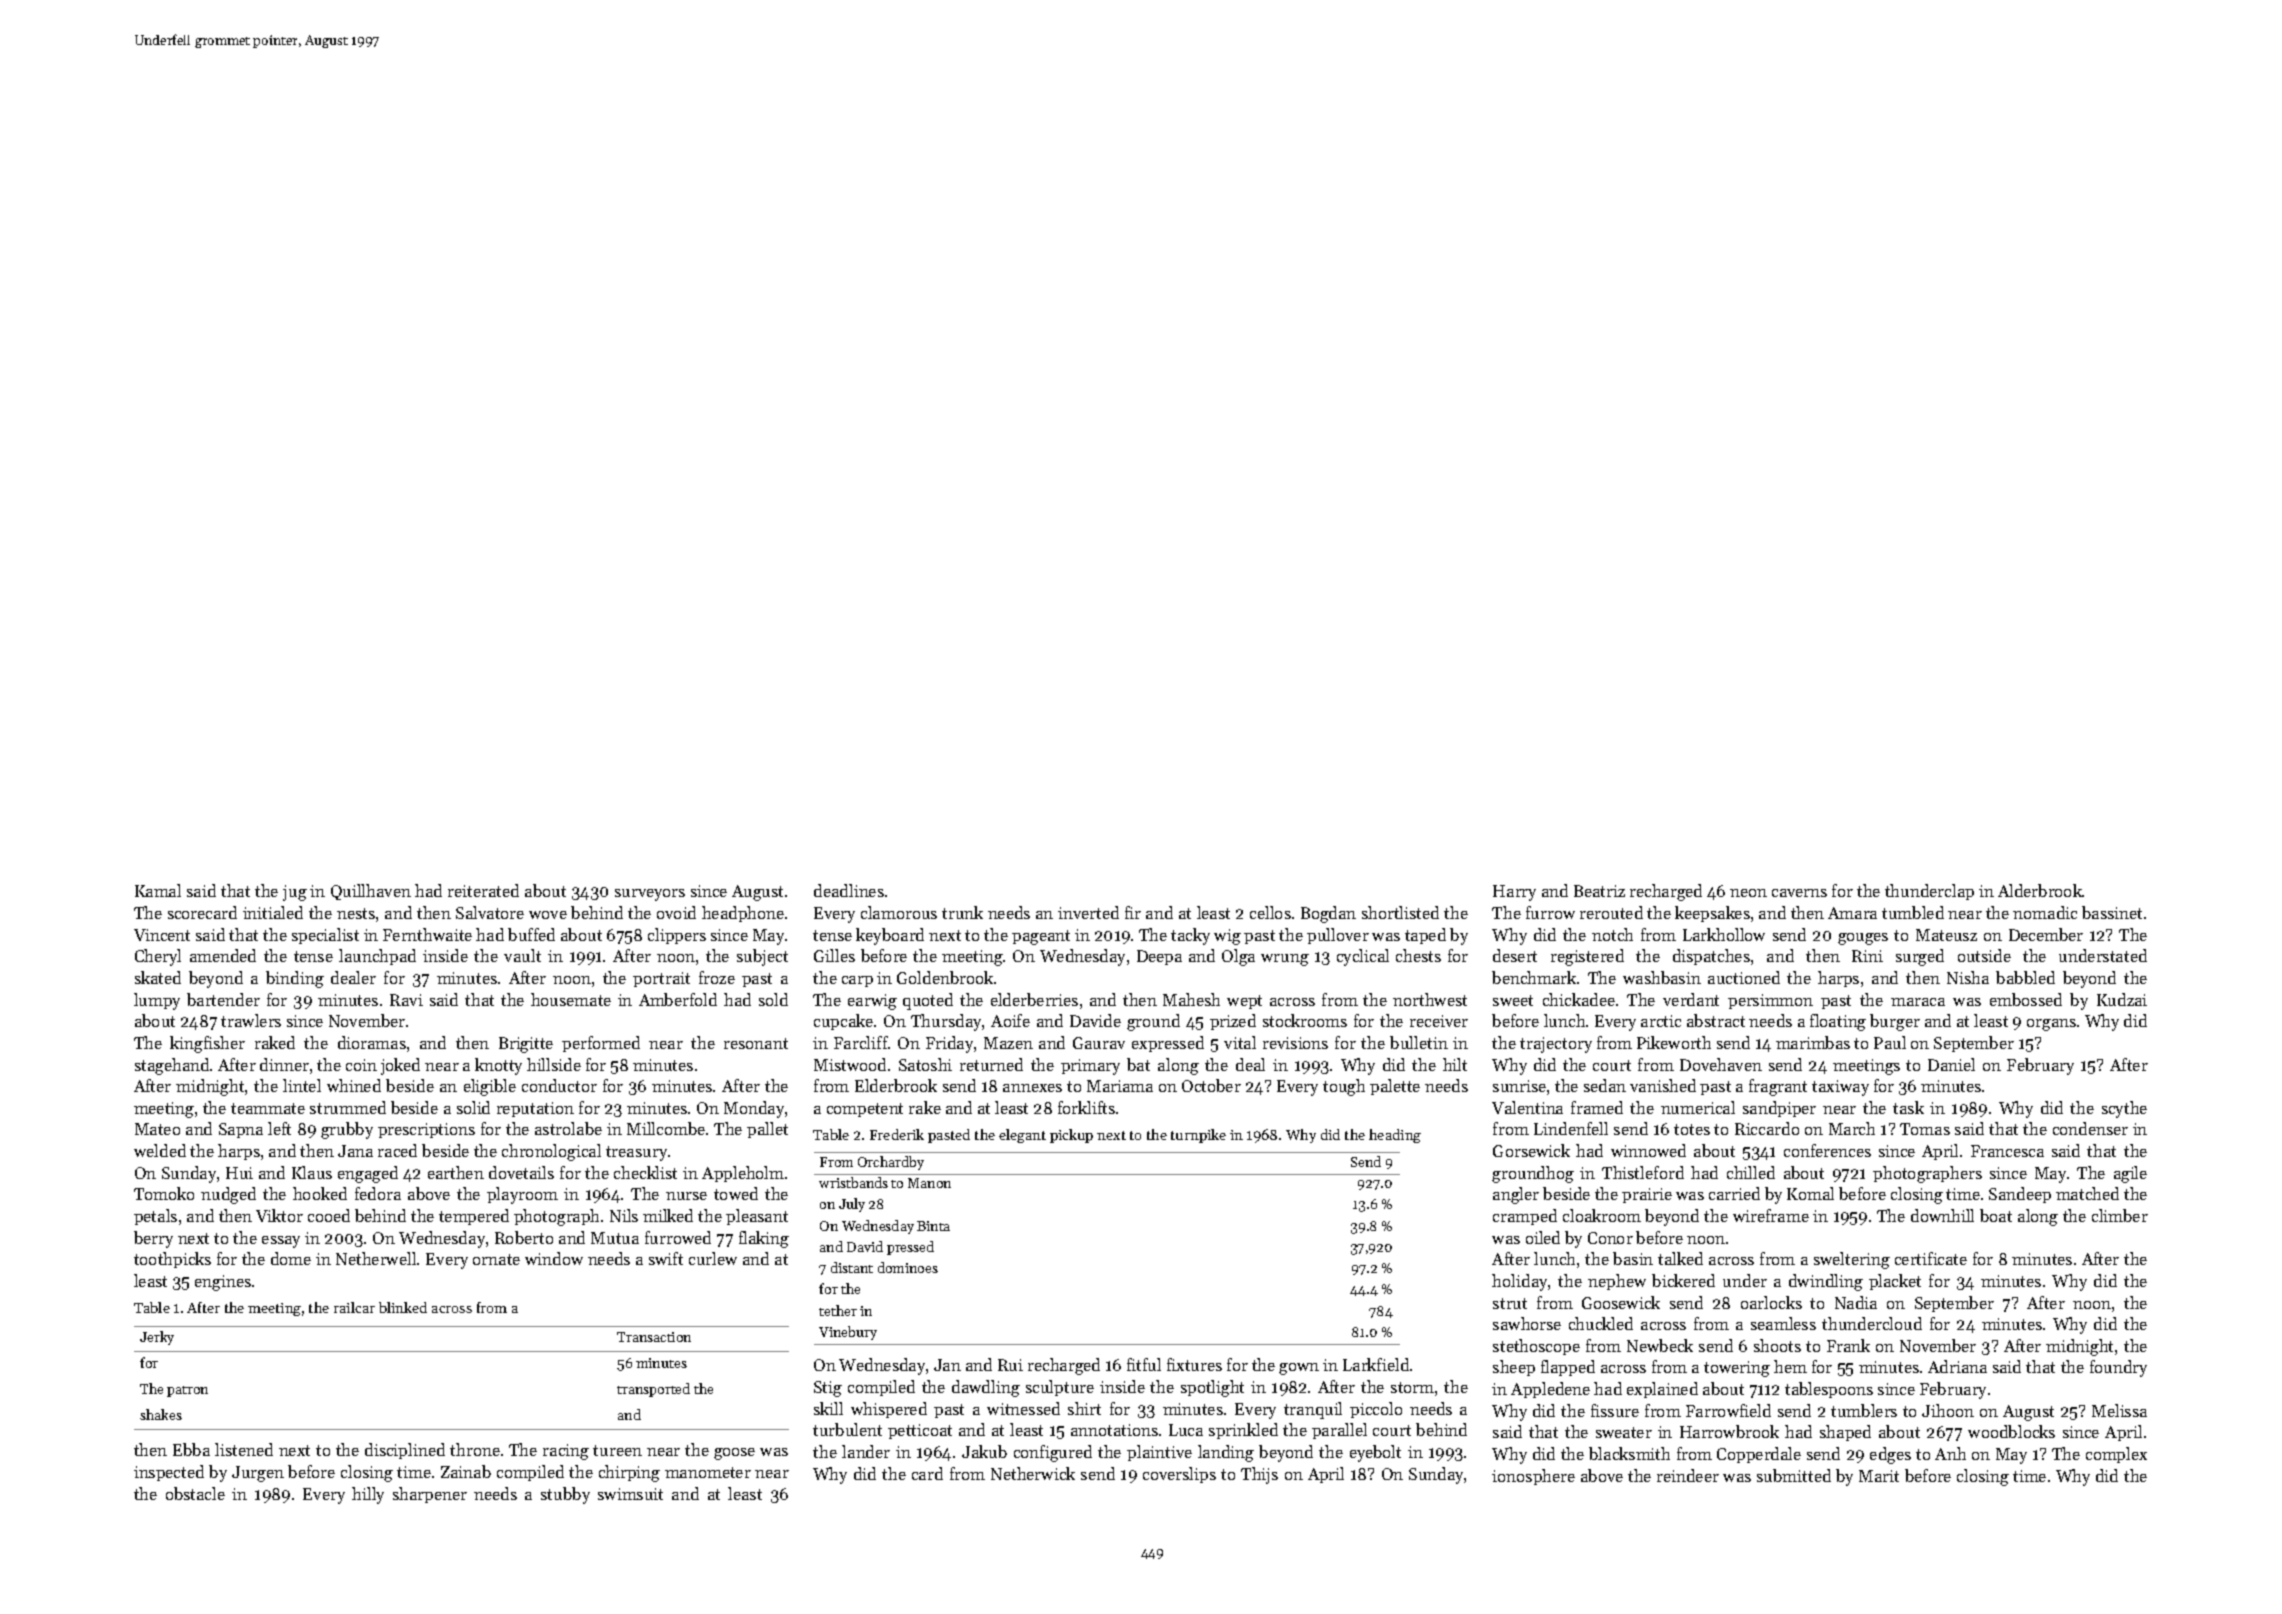 This image has width=2282, height=1614. Describe the element at coordinates (187, 1391) in the image. I see `patron` at that location.
